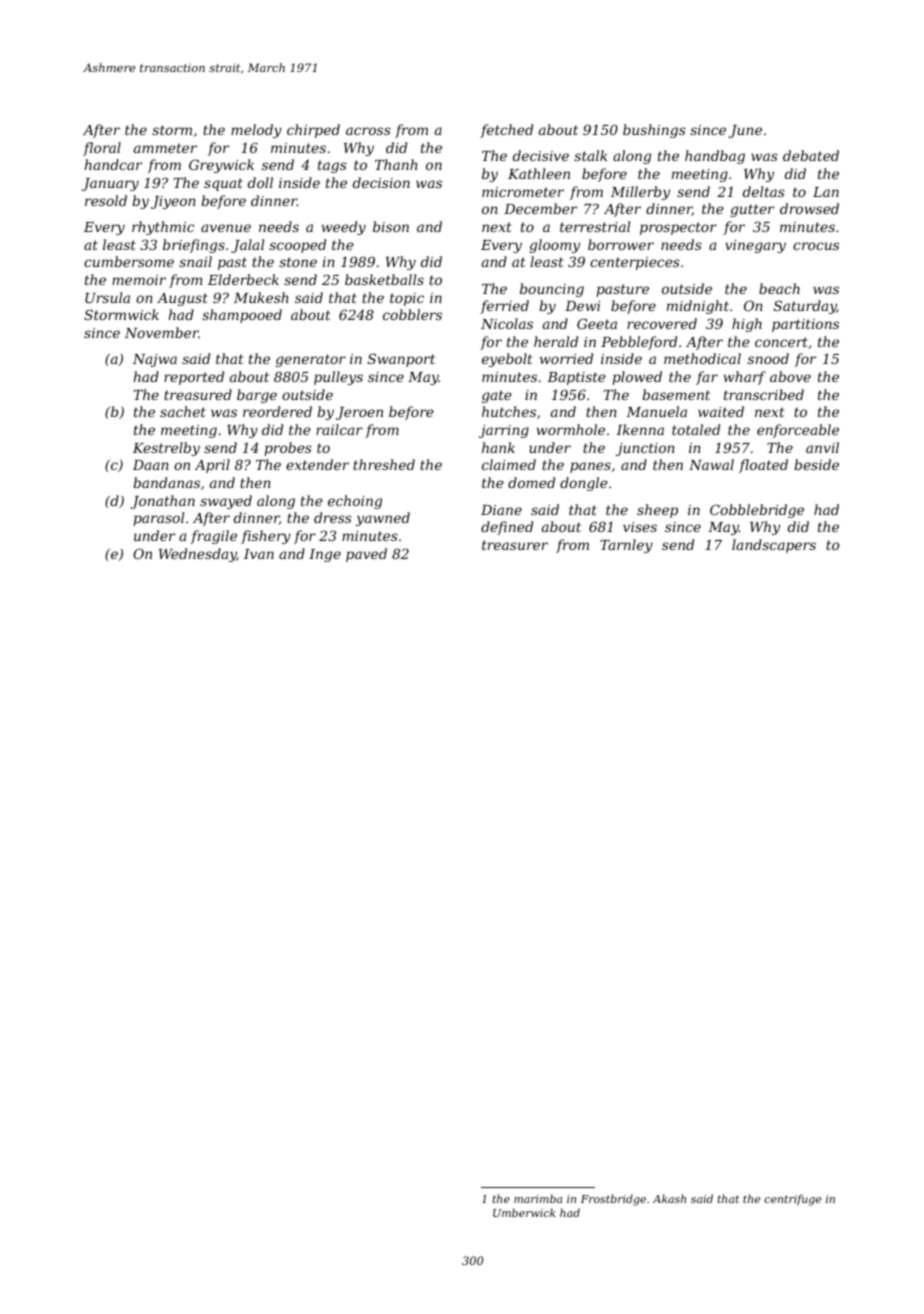 Image resolution: width=924 pixels, height=1314 pixels. I want to click on marimba, so click(538, 1198).
